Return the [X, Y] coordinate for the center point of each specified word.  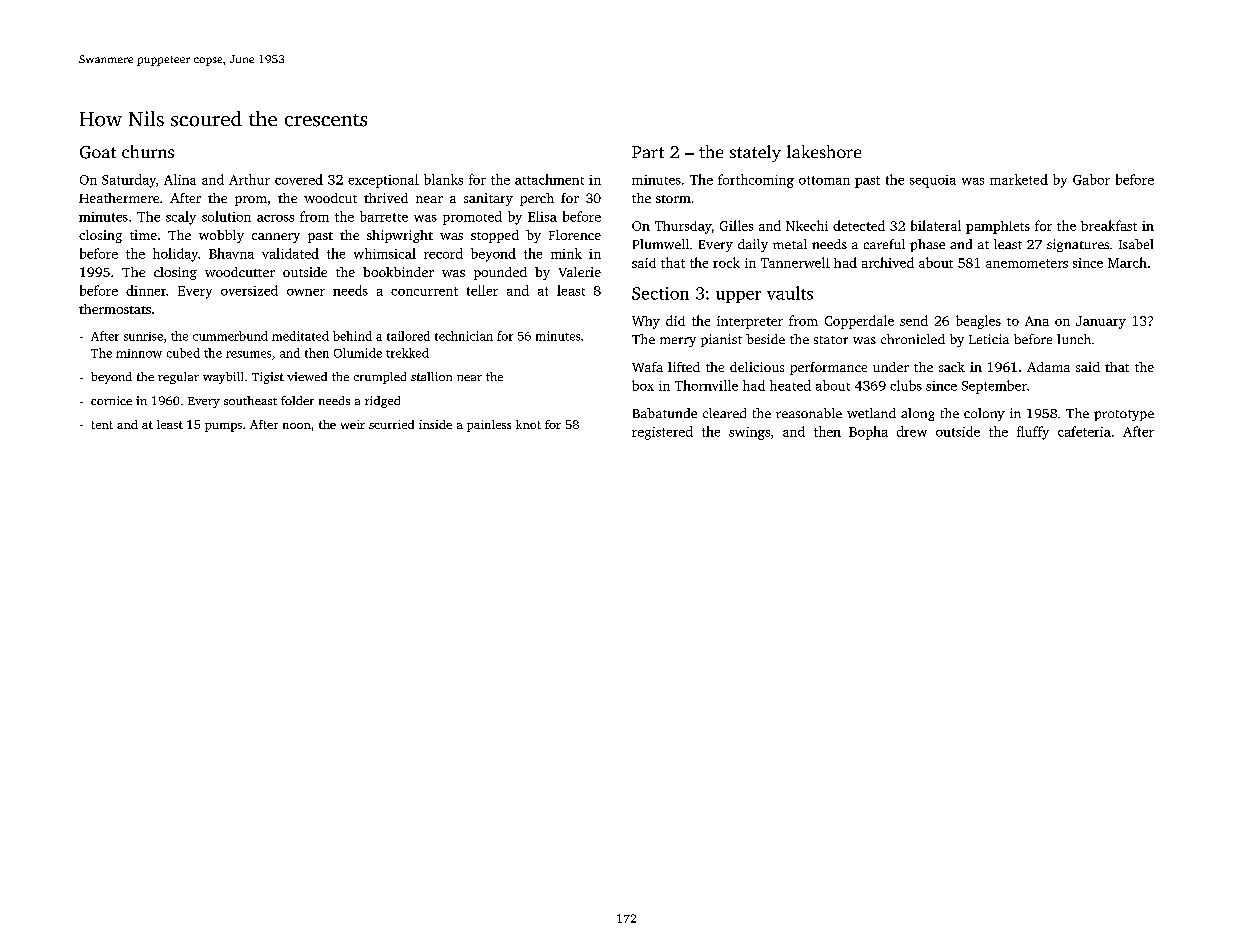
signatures [1078, 245]
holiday [175, 255]
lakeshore [824, 151]
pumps [223, 427]
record [443, 253]
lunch [1074, 339]
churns [148, 151]
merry [678, 342]
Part [648, 152]
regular [178, 378]
